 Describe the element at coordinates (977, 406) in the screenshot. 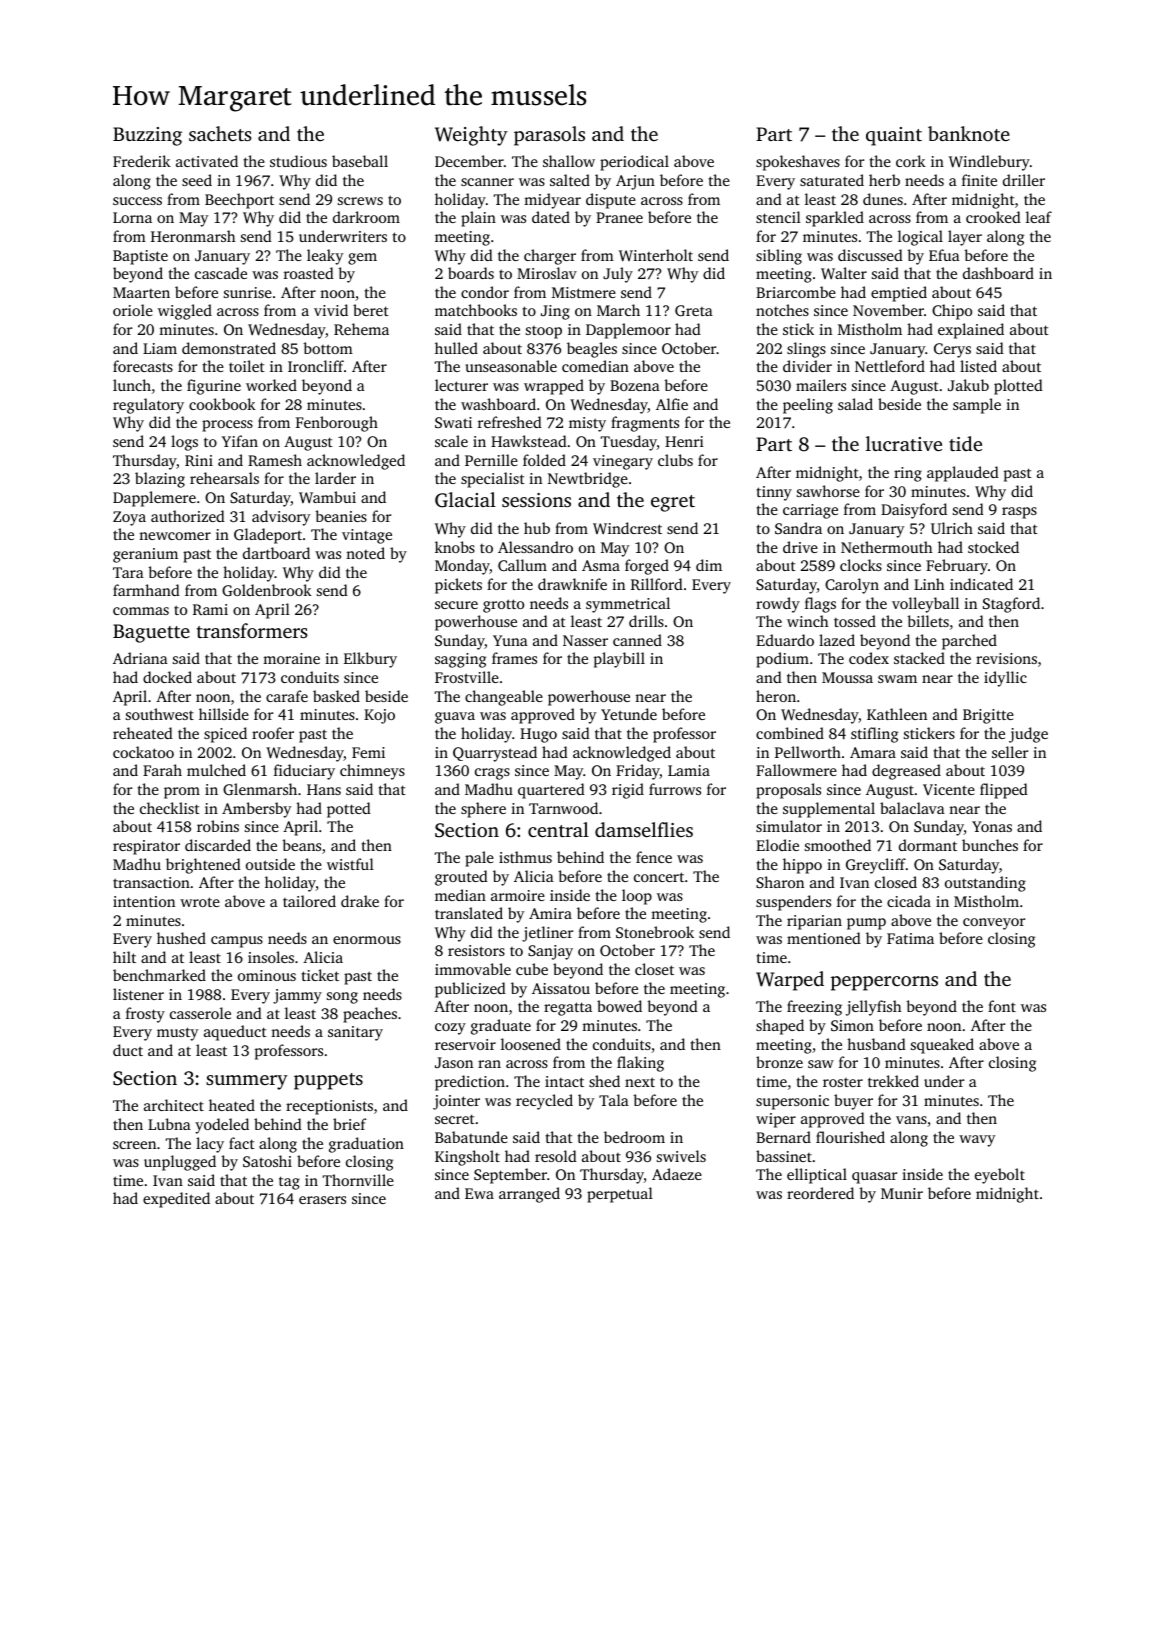

I see `sample` at that location.
